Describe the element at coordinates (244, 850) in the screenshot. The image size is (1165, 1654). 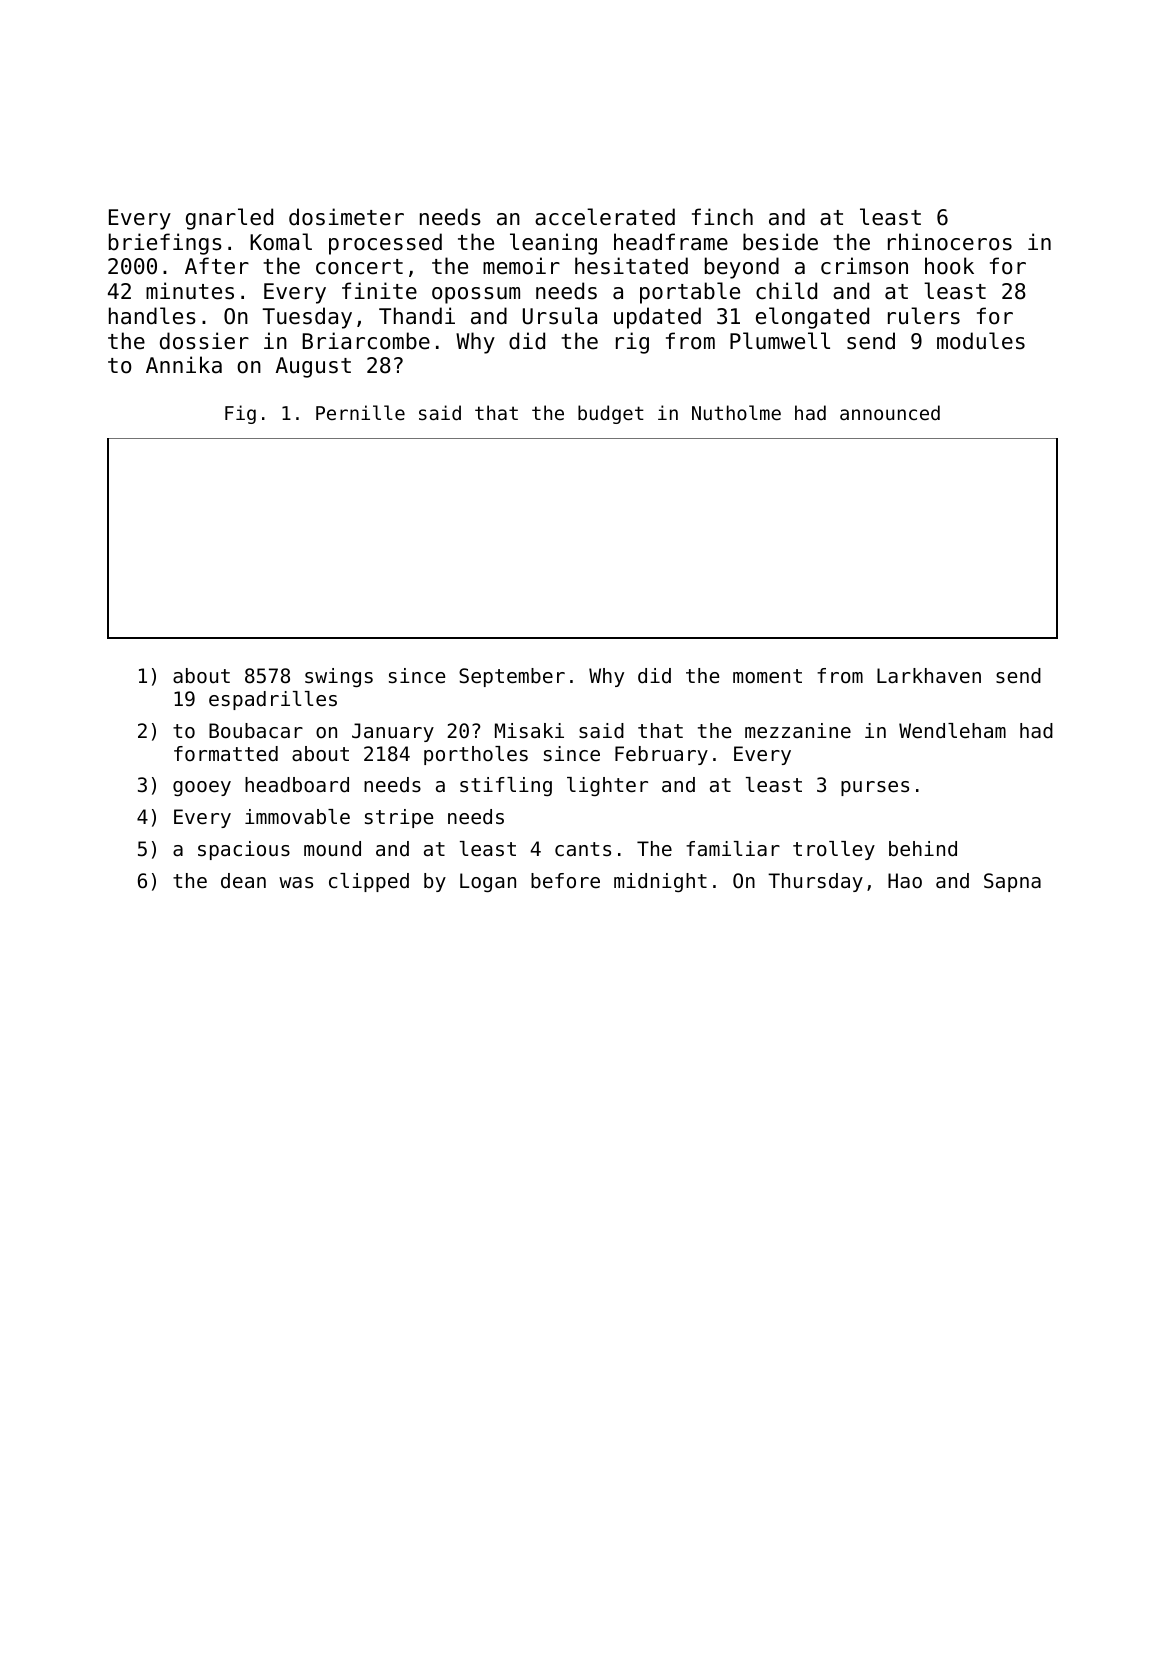
I see `spacious` at that location.
